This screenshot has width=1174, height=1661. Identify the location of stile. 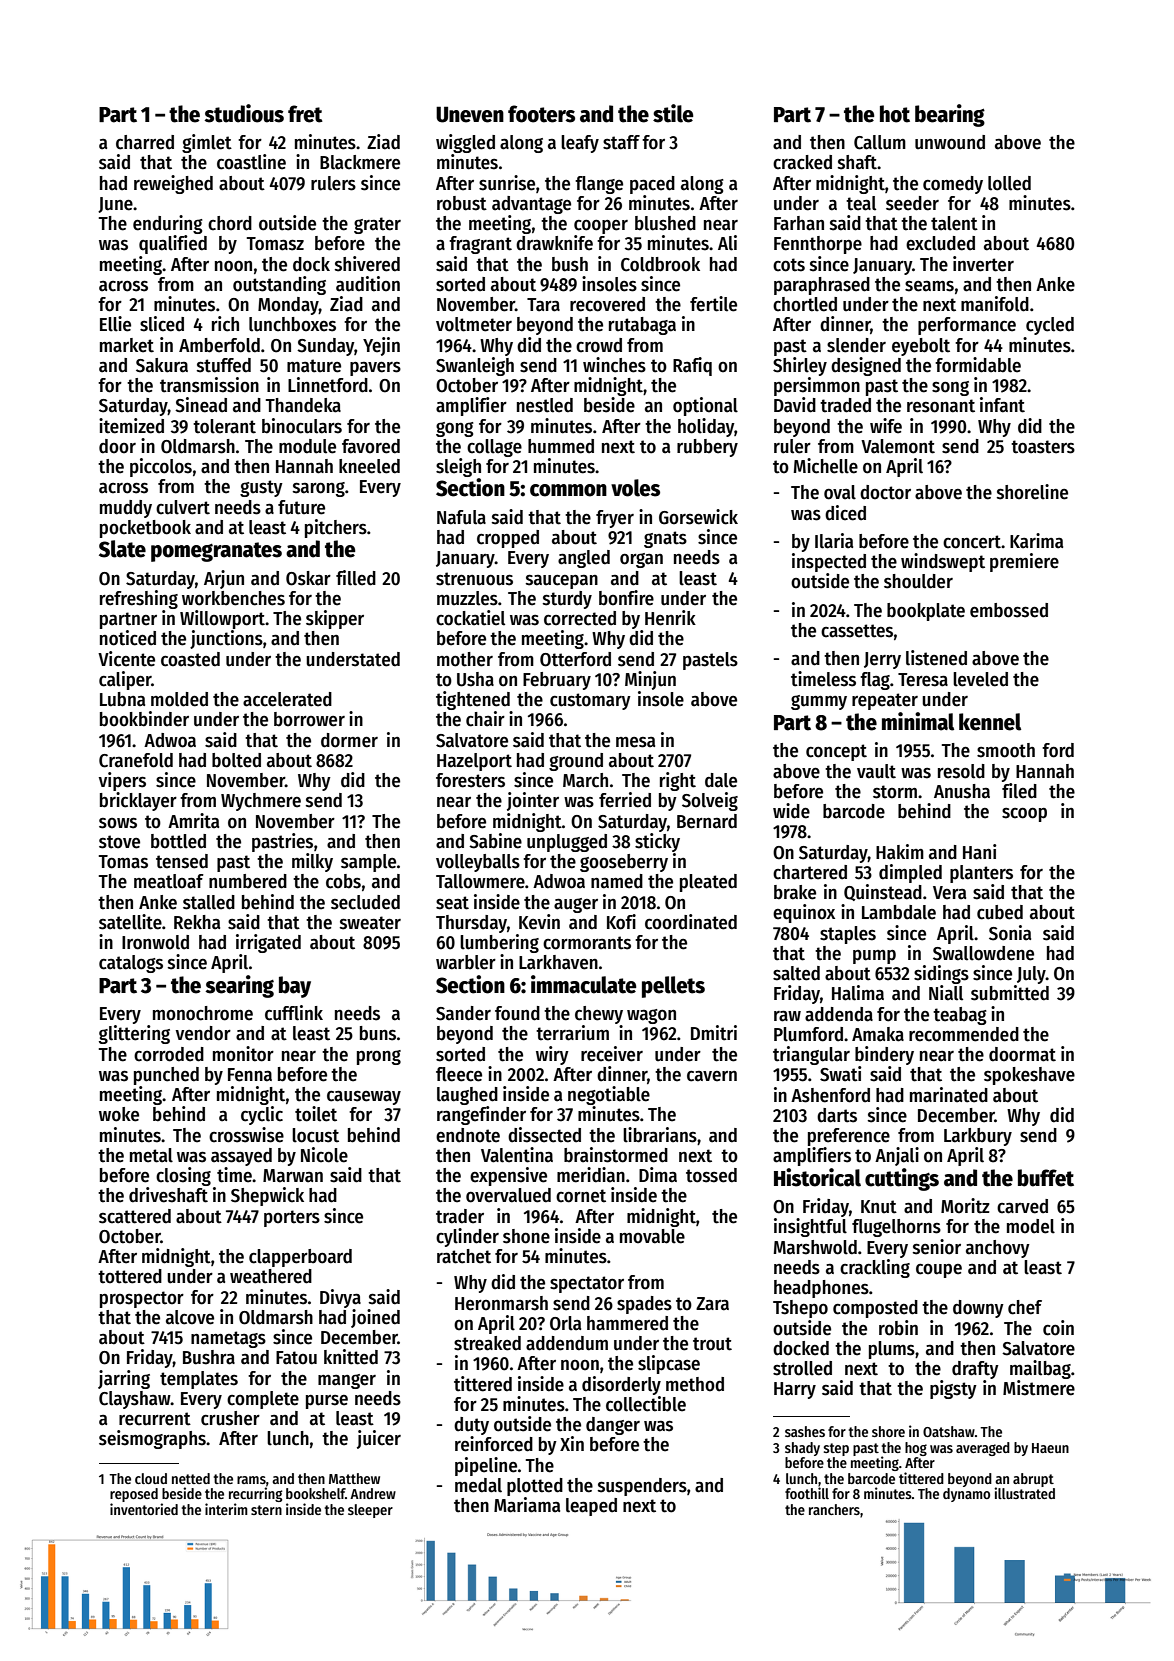
(673, 113).
